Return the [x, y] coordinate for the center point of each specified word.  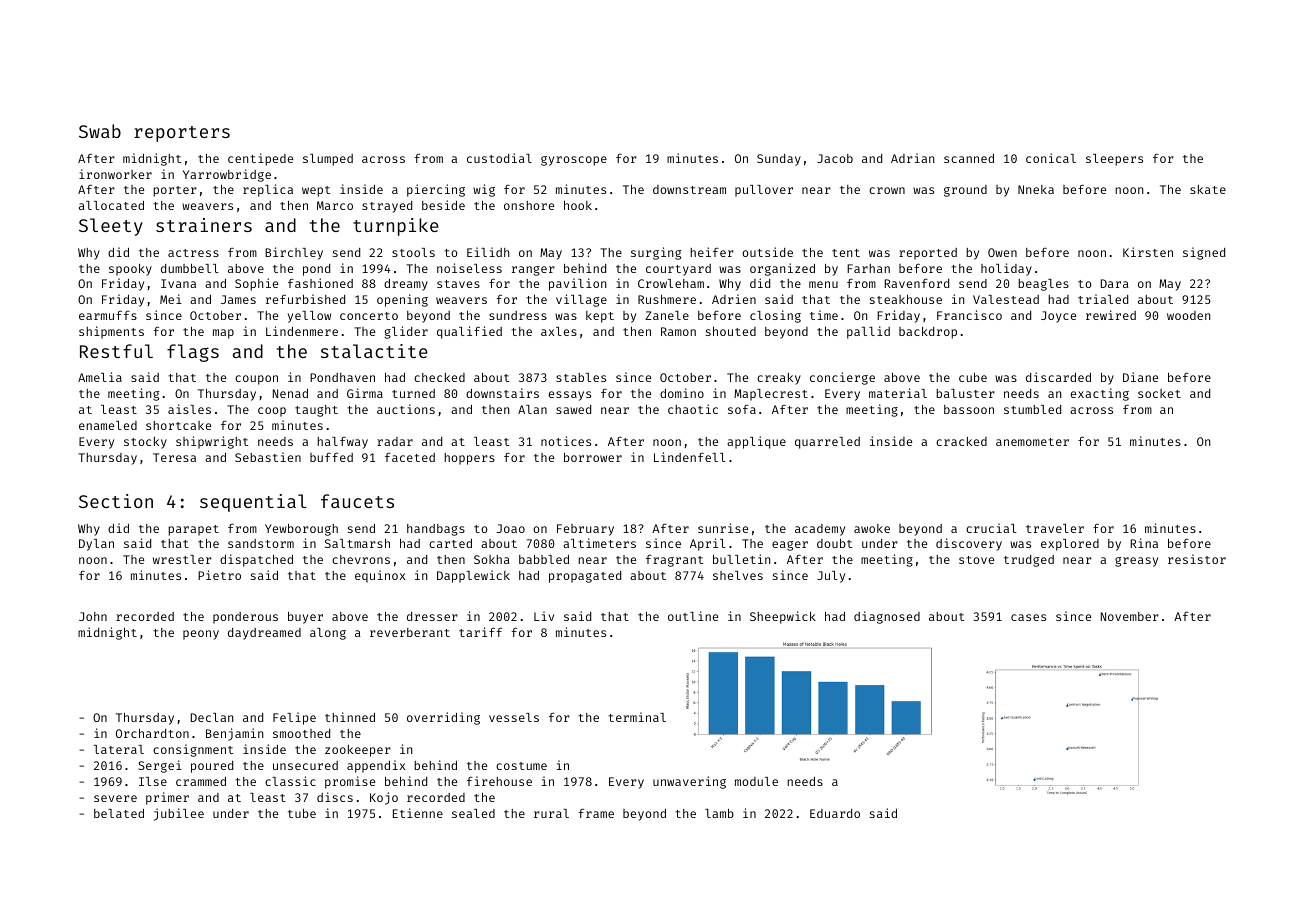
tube [302, 813]
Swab [100, 131]
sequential [253, 503]
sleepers [1114, 160]
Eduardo [835, 813]
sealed [473, 813]
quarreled [827, 443]
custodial [499, 158]
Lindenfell [690, 457]
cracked [961, 441]
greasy [1136, 562]
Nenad [290, 393]
